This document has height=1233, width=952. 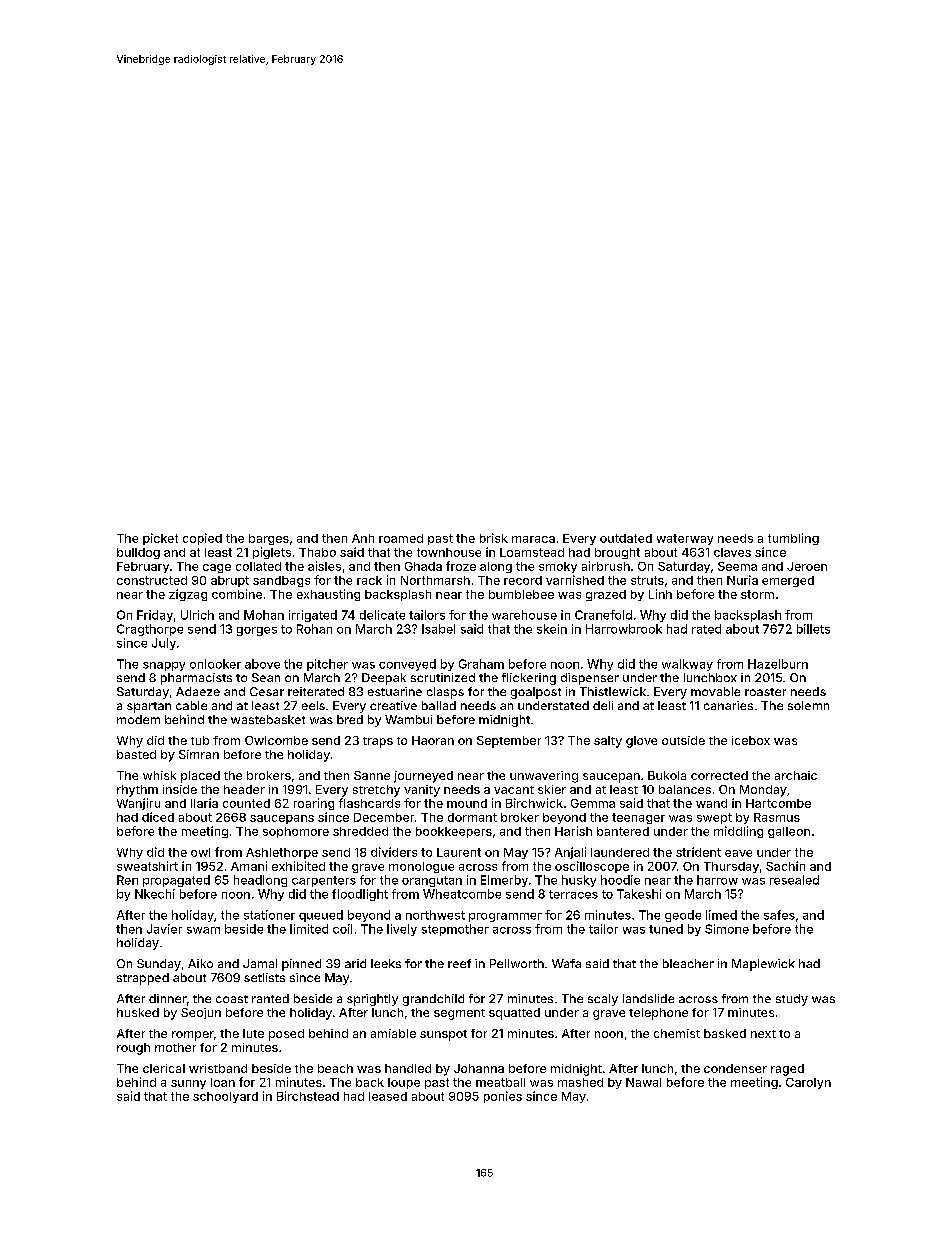 What do you see at coordinates (164, 929) in the document?
I see `Javier` at bounding box center [164, 929].
